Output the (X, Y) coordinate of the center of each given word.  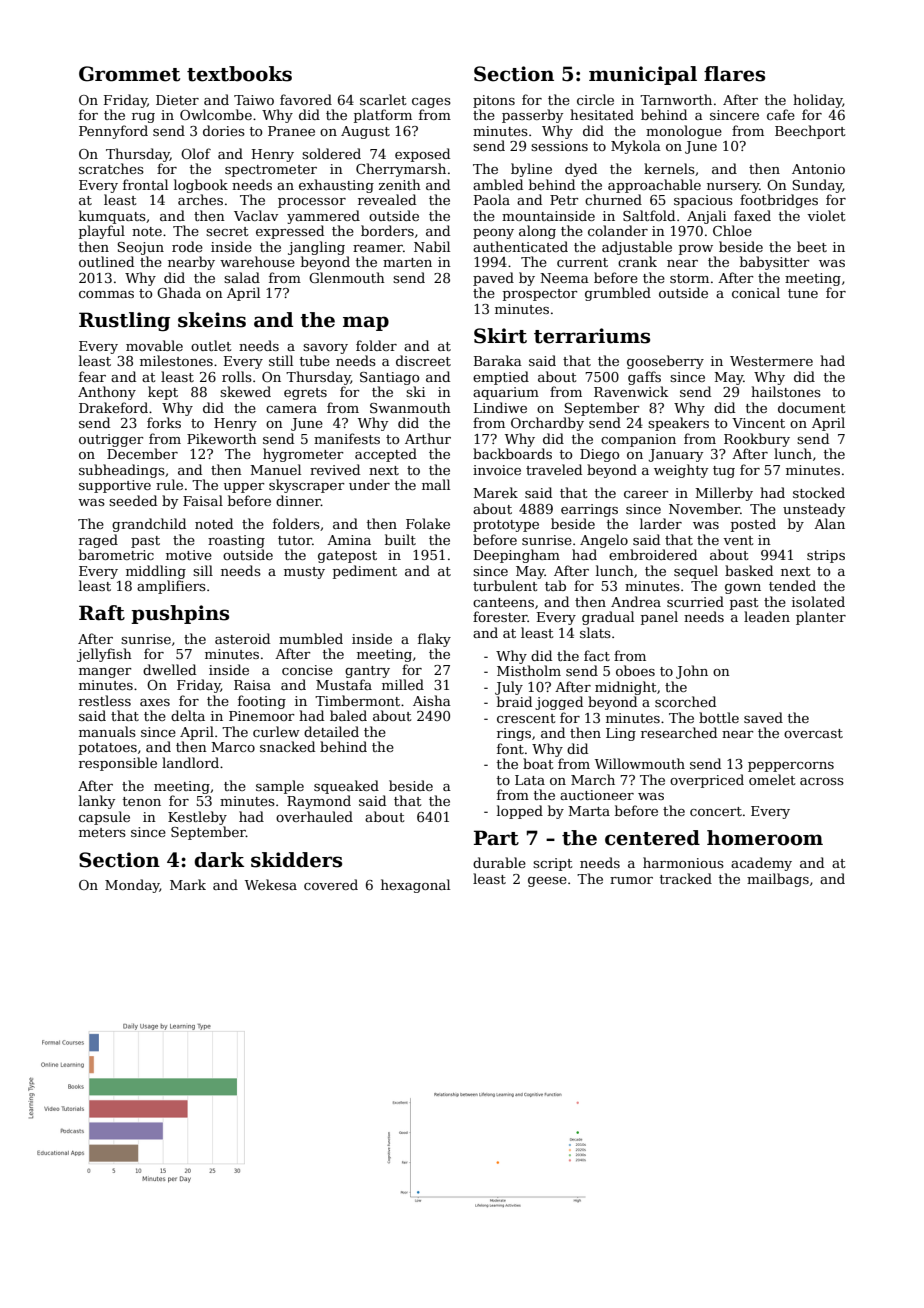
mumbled (311, 638)
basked (749, 570)
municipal (643, 75)
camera (291, 409)
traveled (554, 469)
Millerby (724, 494)
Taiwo (254, 100)
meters (102, 832)
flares (734, 74)
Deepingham (517, 556)
